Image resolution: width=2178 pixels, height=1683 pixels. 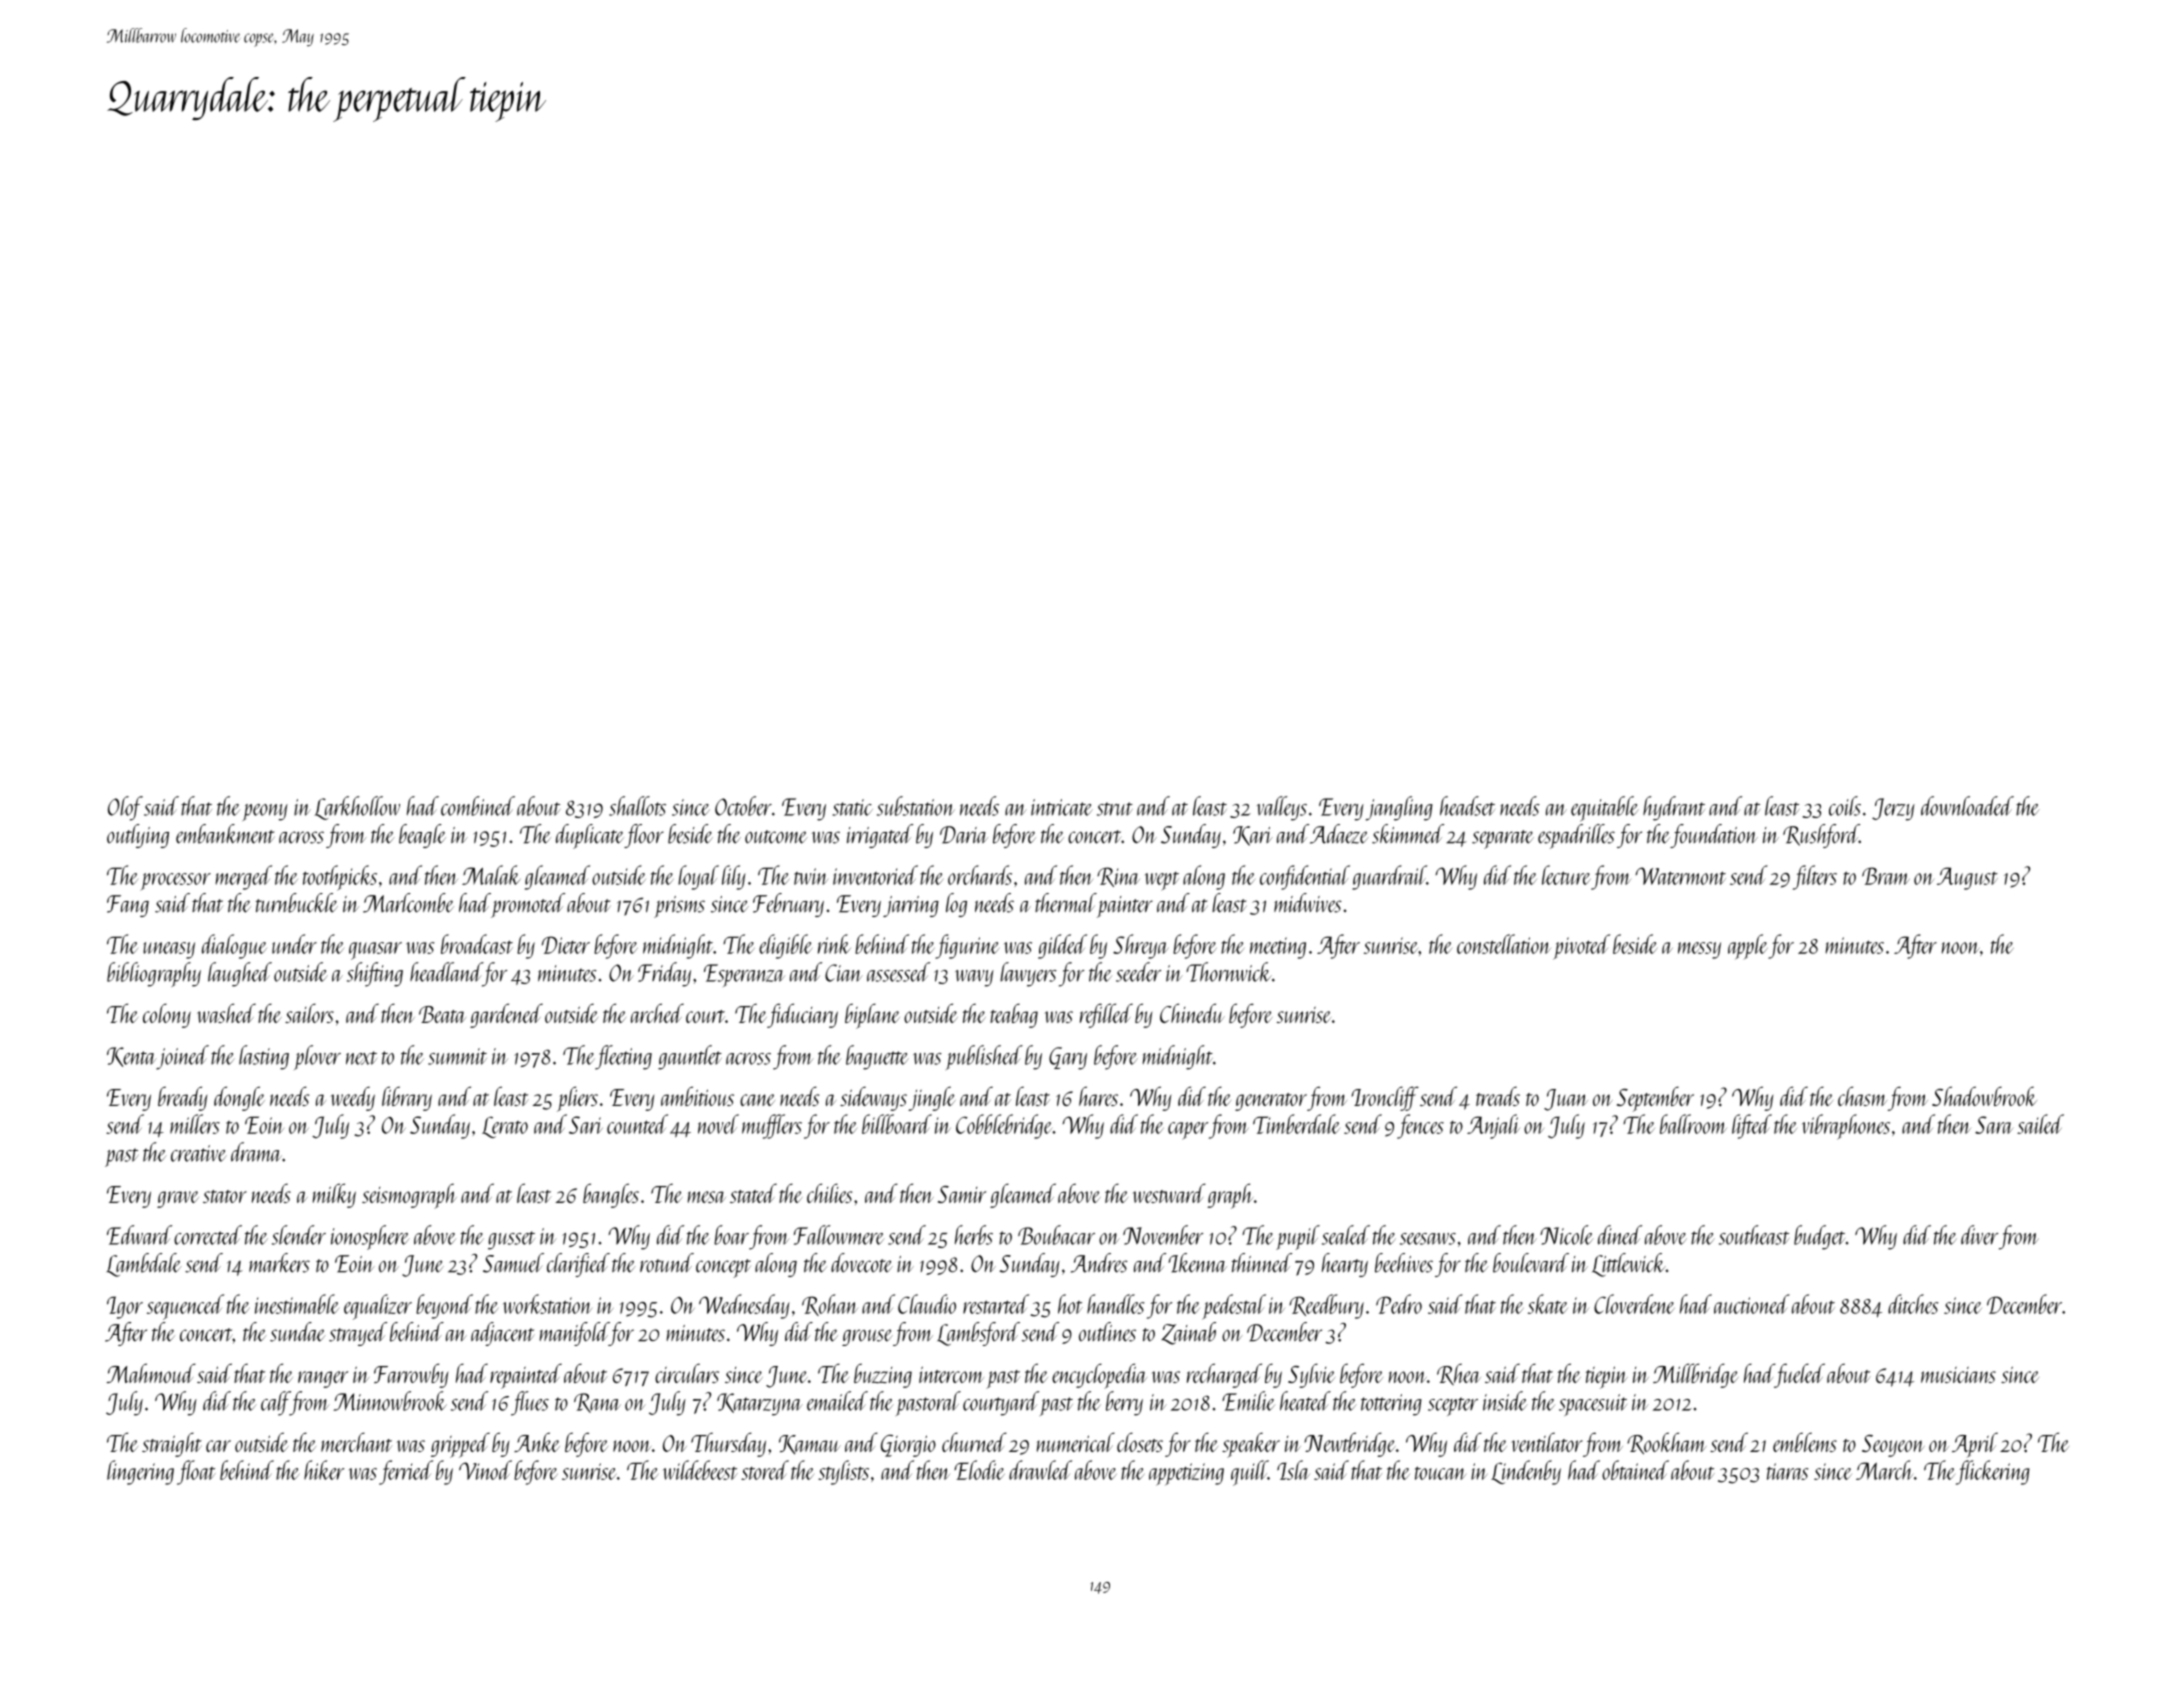 I want to click on southeast, so click(x=1754, y=1235).
